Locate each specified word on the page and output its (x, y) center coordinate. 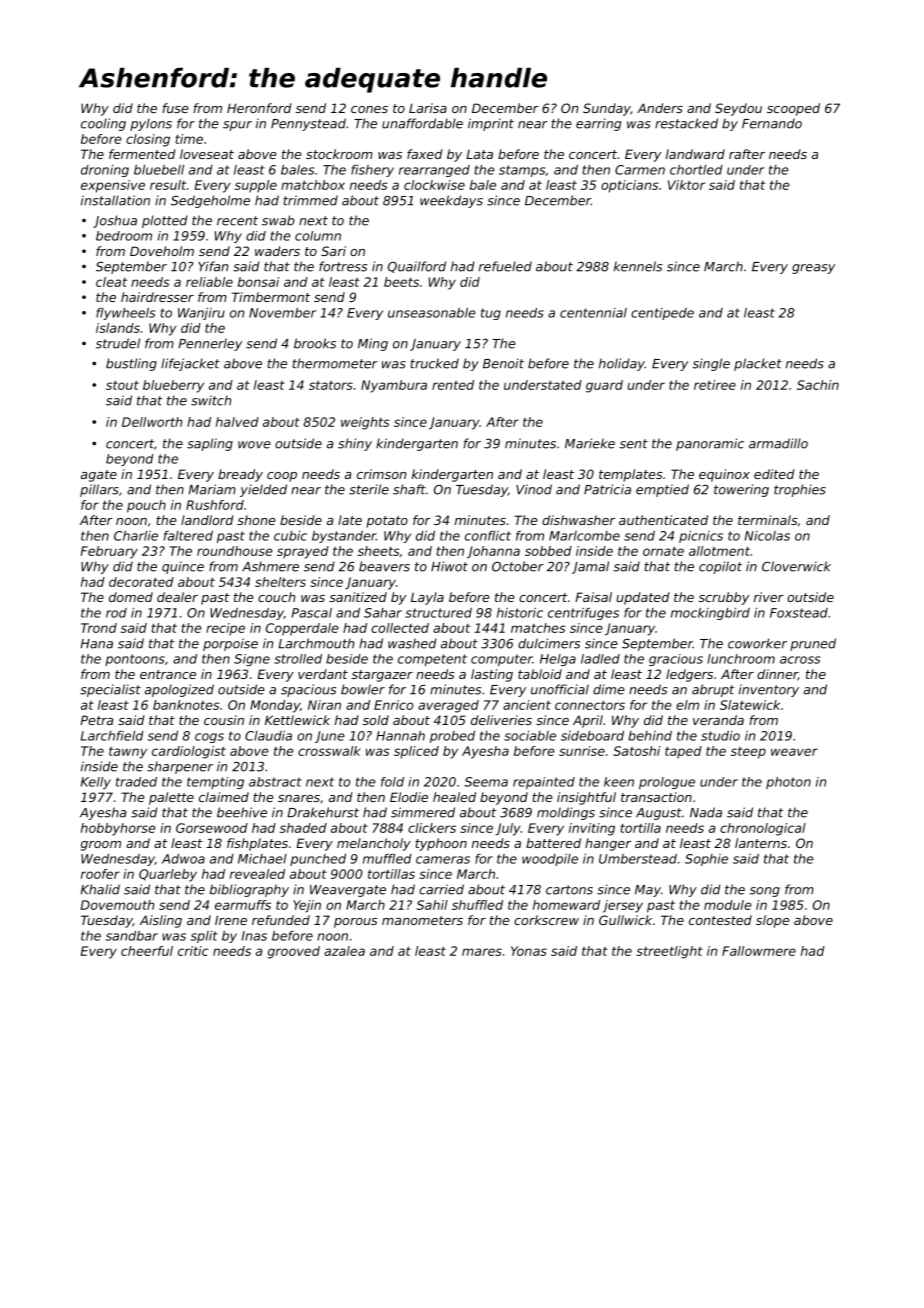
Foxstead (799, 613)
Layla (427, 598)
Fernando (772, 123)
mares (482, 952)
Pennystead (308, 124)
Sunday (607, 109)
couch (276, 597)
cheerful (147, 951)
